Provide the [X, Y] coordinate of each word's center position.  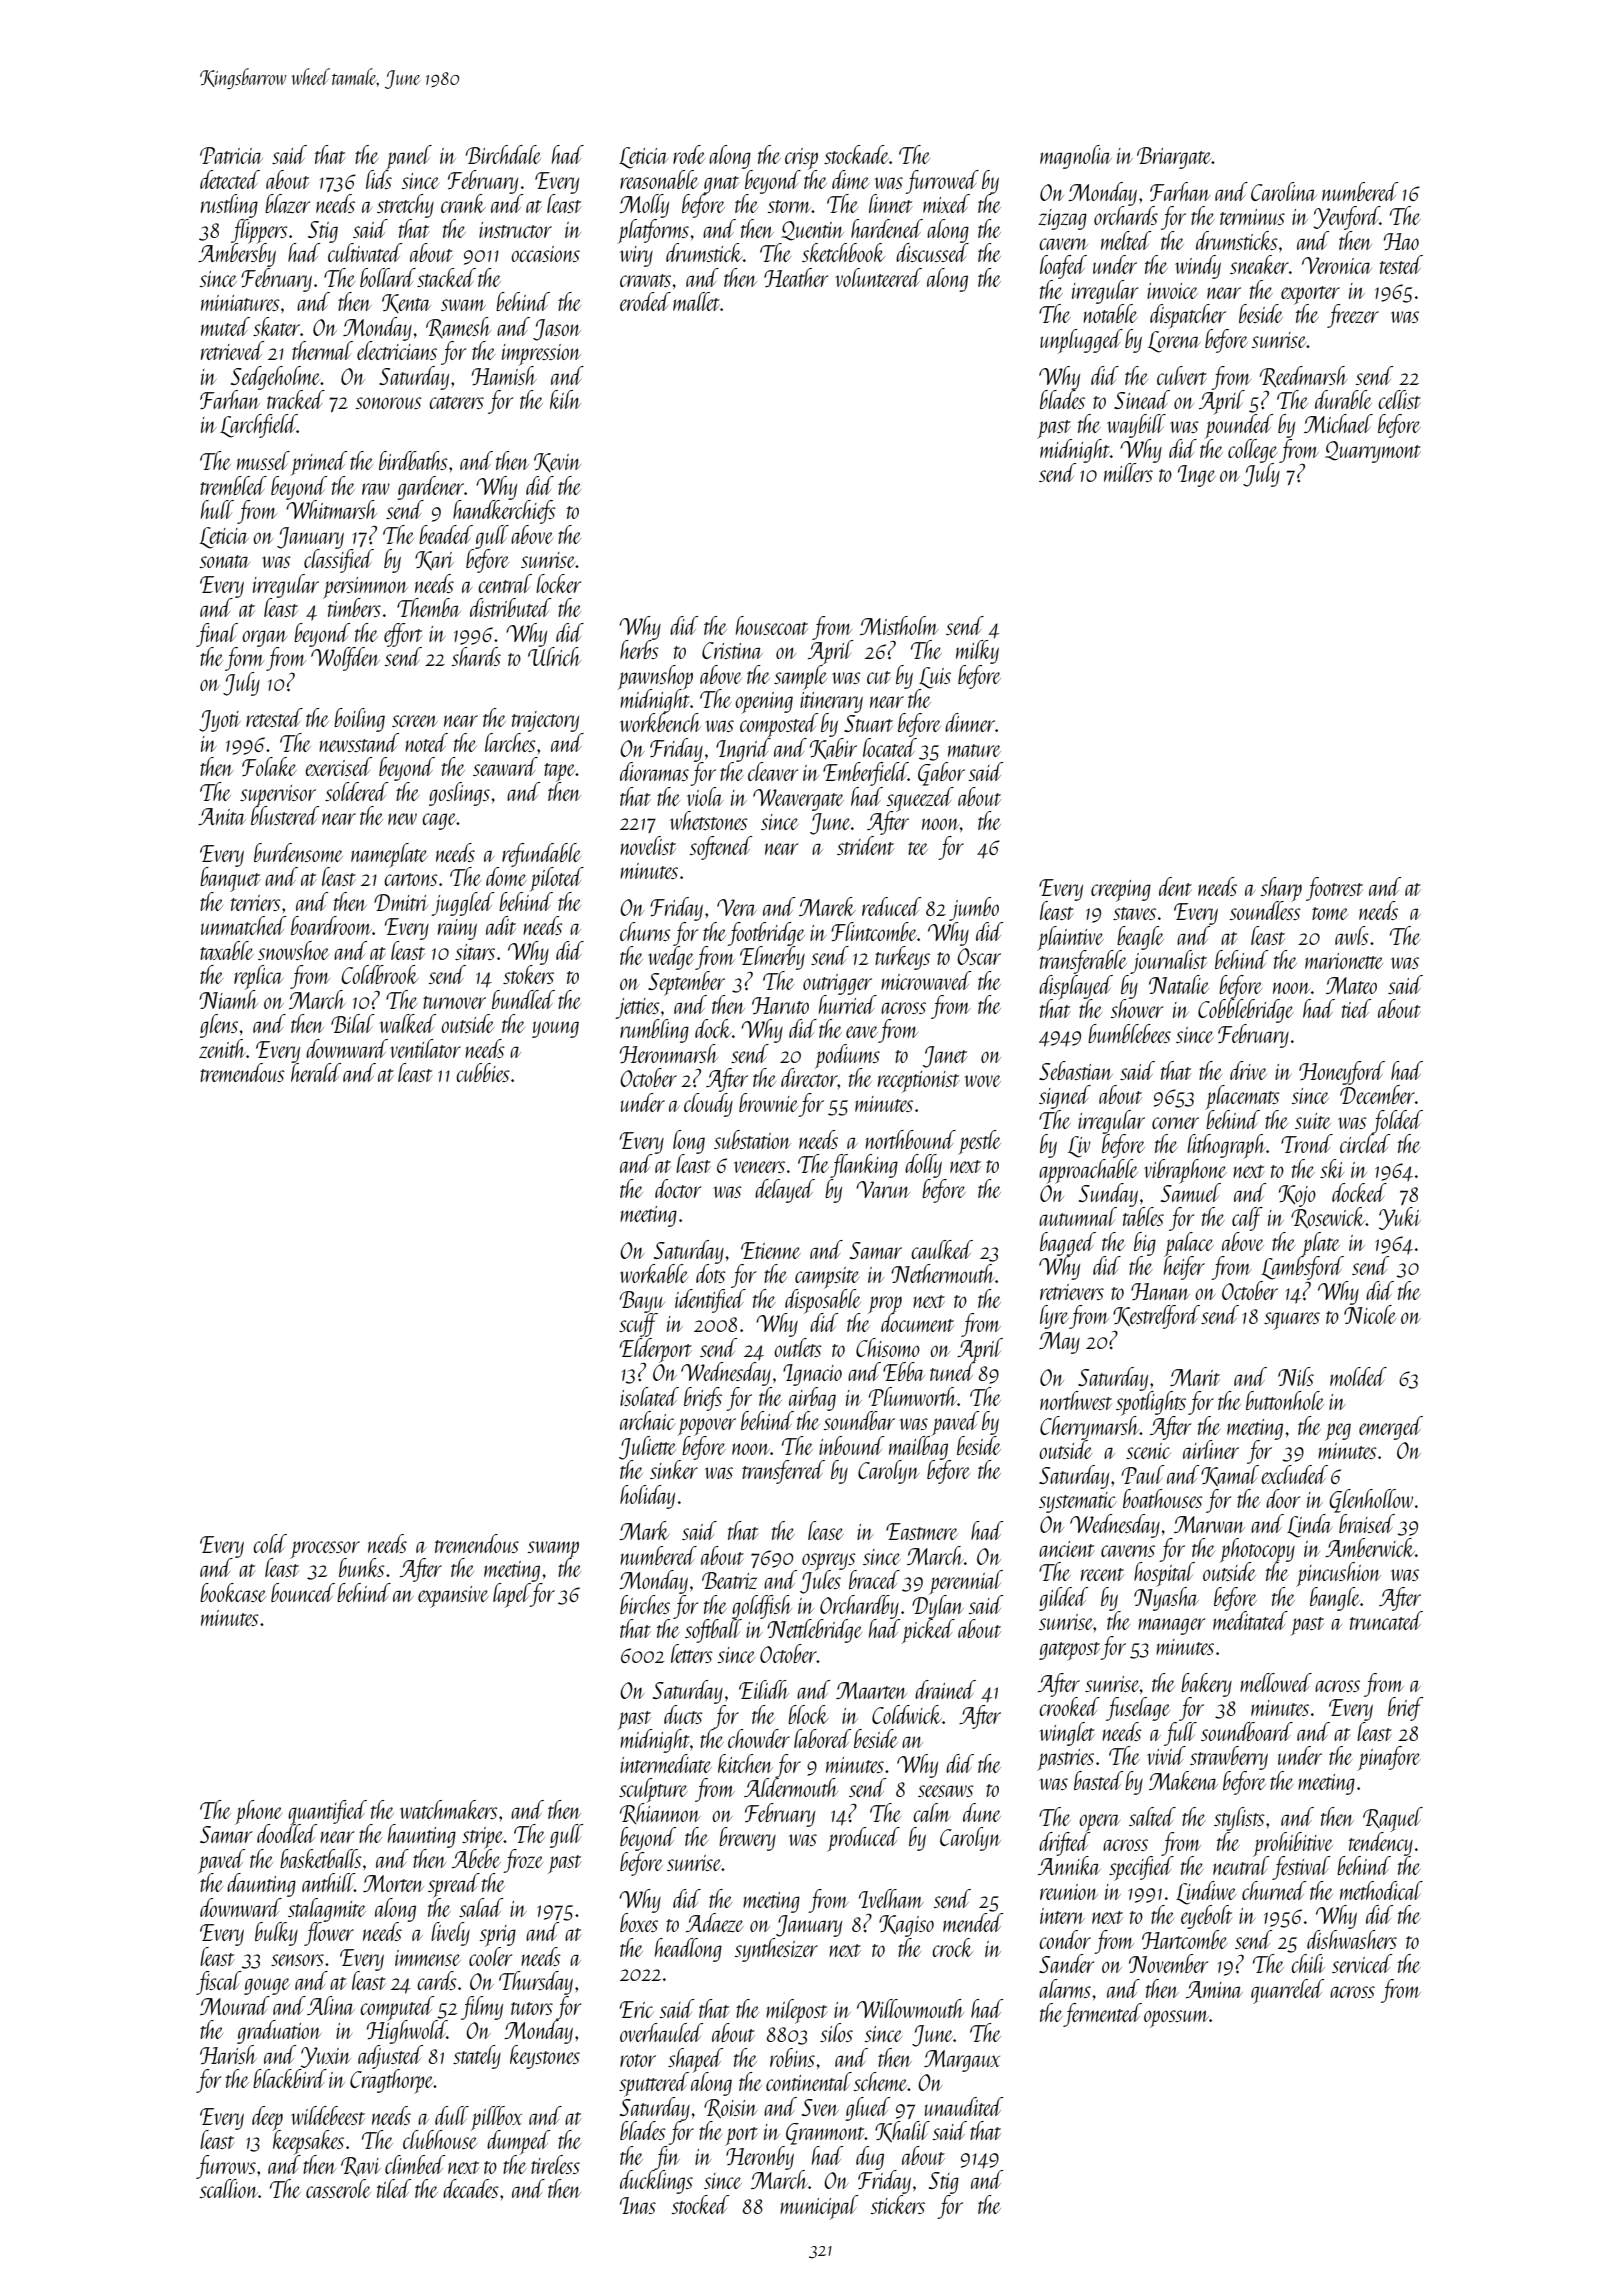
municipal [819, 2207]
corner [1175, 1123]
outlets [798, 1347]
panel [409, 157]
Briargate [1174, 158]
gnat [721, 185]
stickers [897, 2204]
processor [325, 1549]
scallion [228, 2188]
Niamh [228, 999]
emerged [1391, 1428]
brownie [768, 1102]
